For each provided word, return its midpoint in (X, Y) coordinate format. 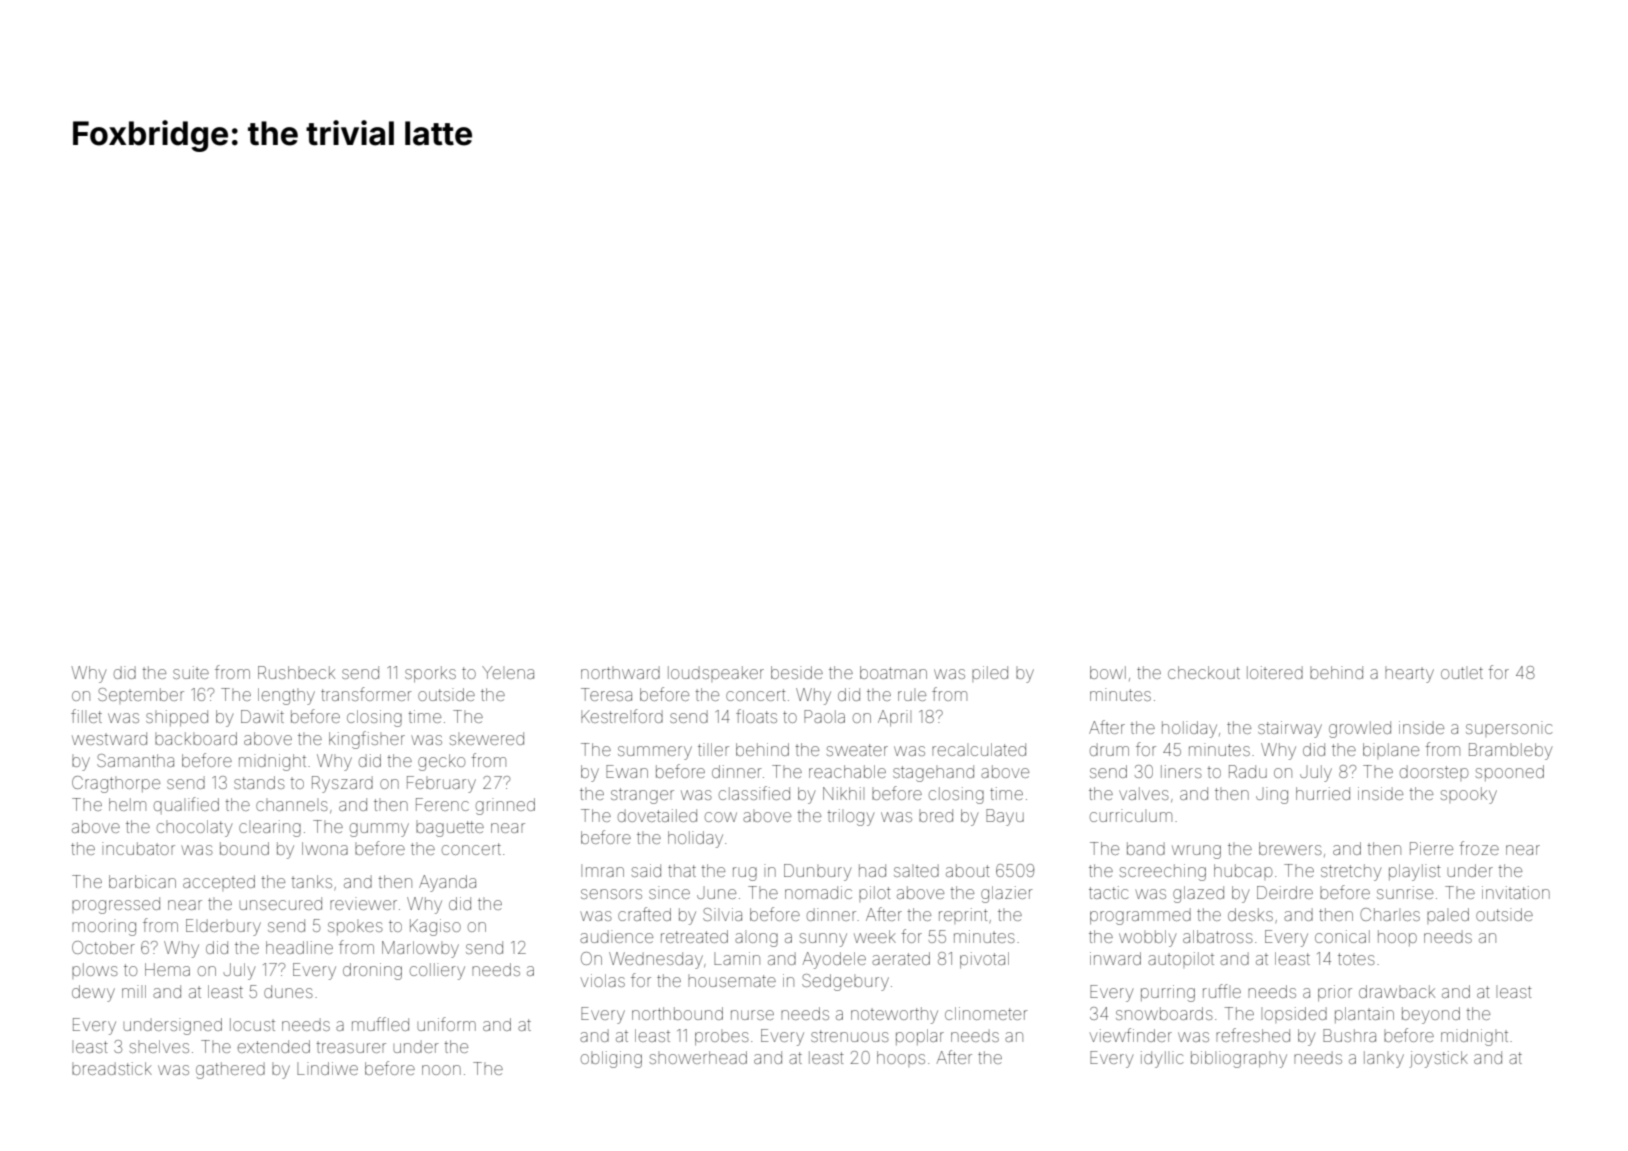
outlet (1462, 673)
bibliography (1239, 1059)
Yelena (508, 672)
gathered (230, 1070)
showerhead (698, 1057)
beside (797, 672)
